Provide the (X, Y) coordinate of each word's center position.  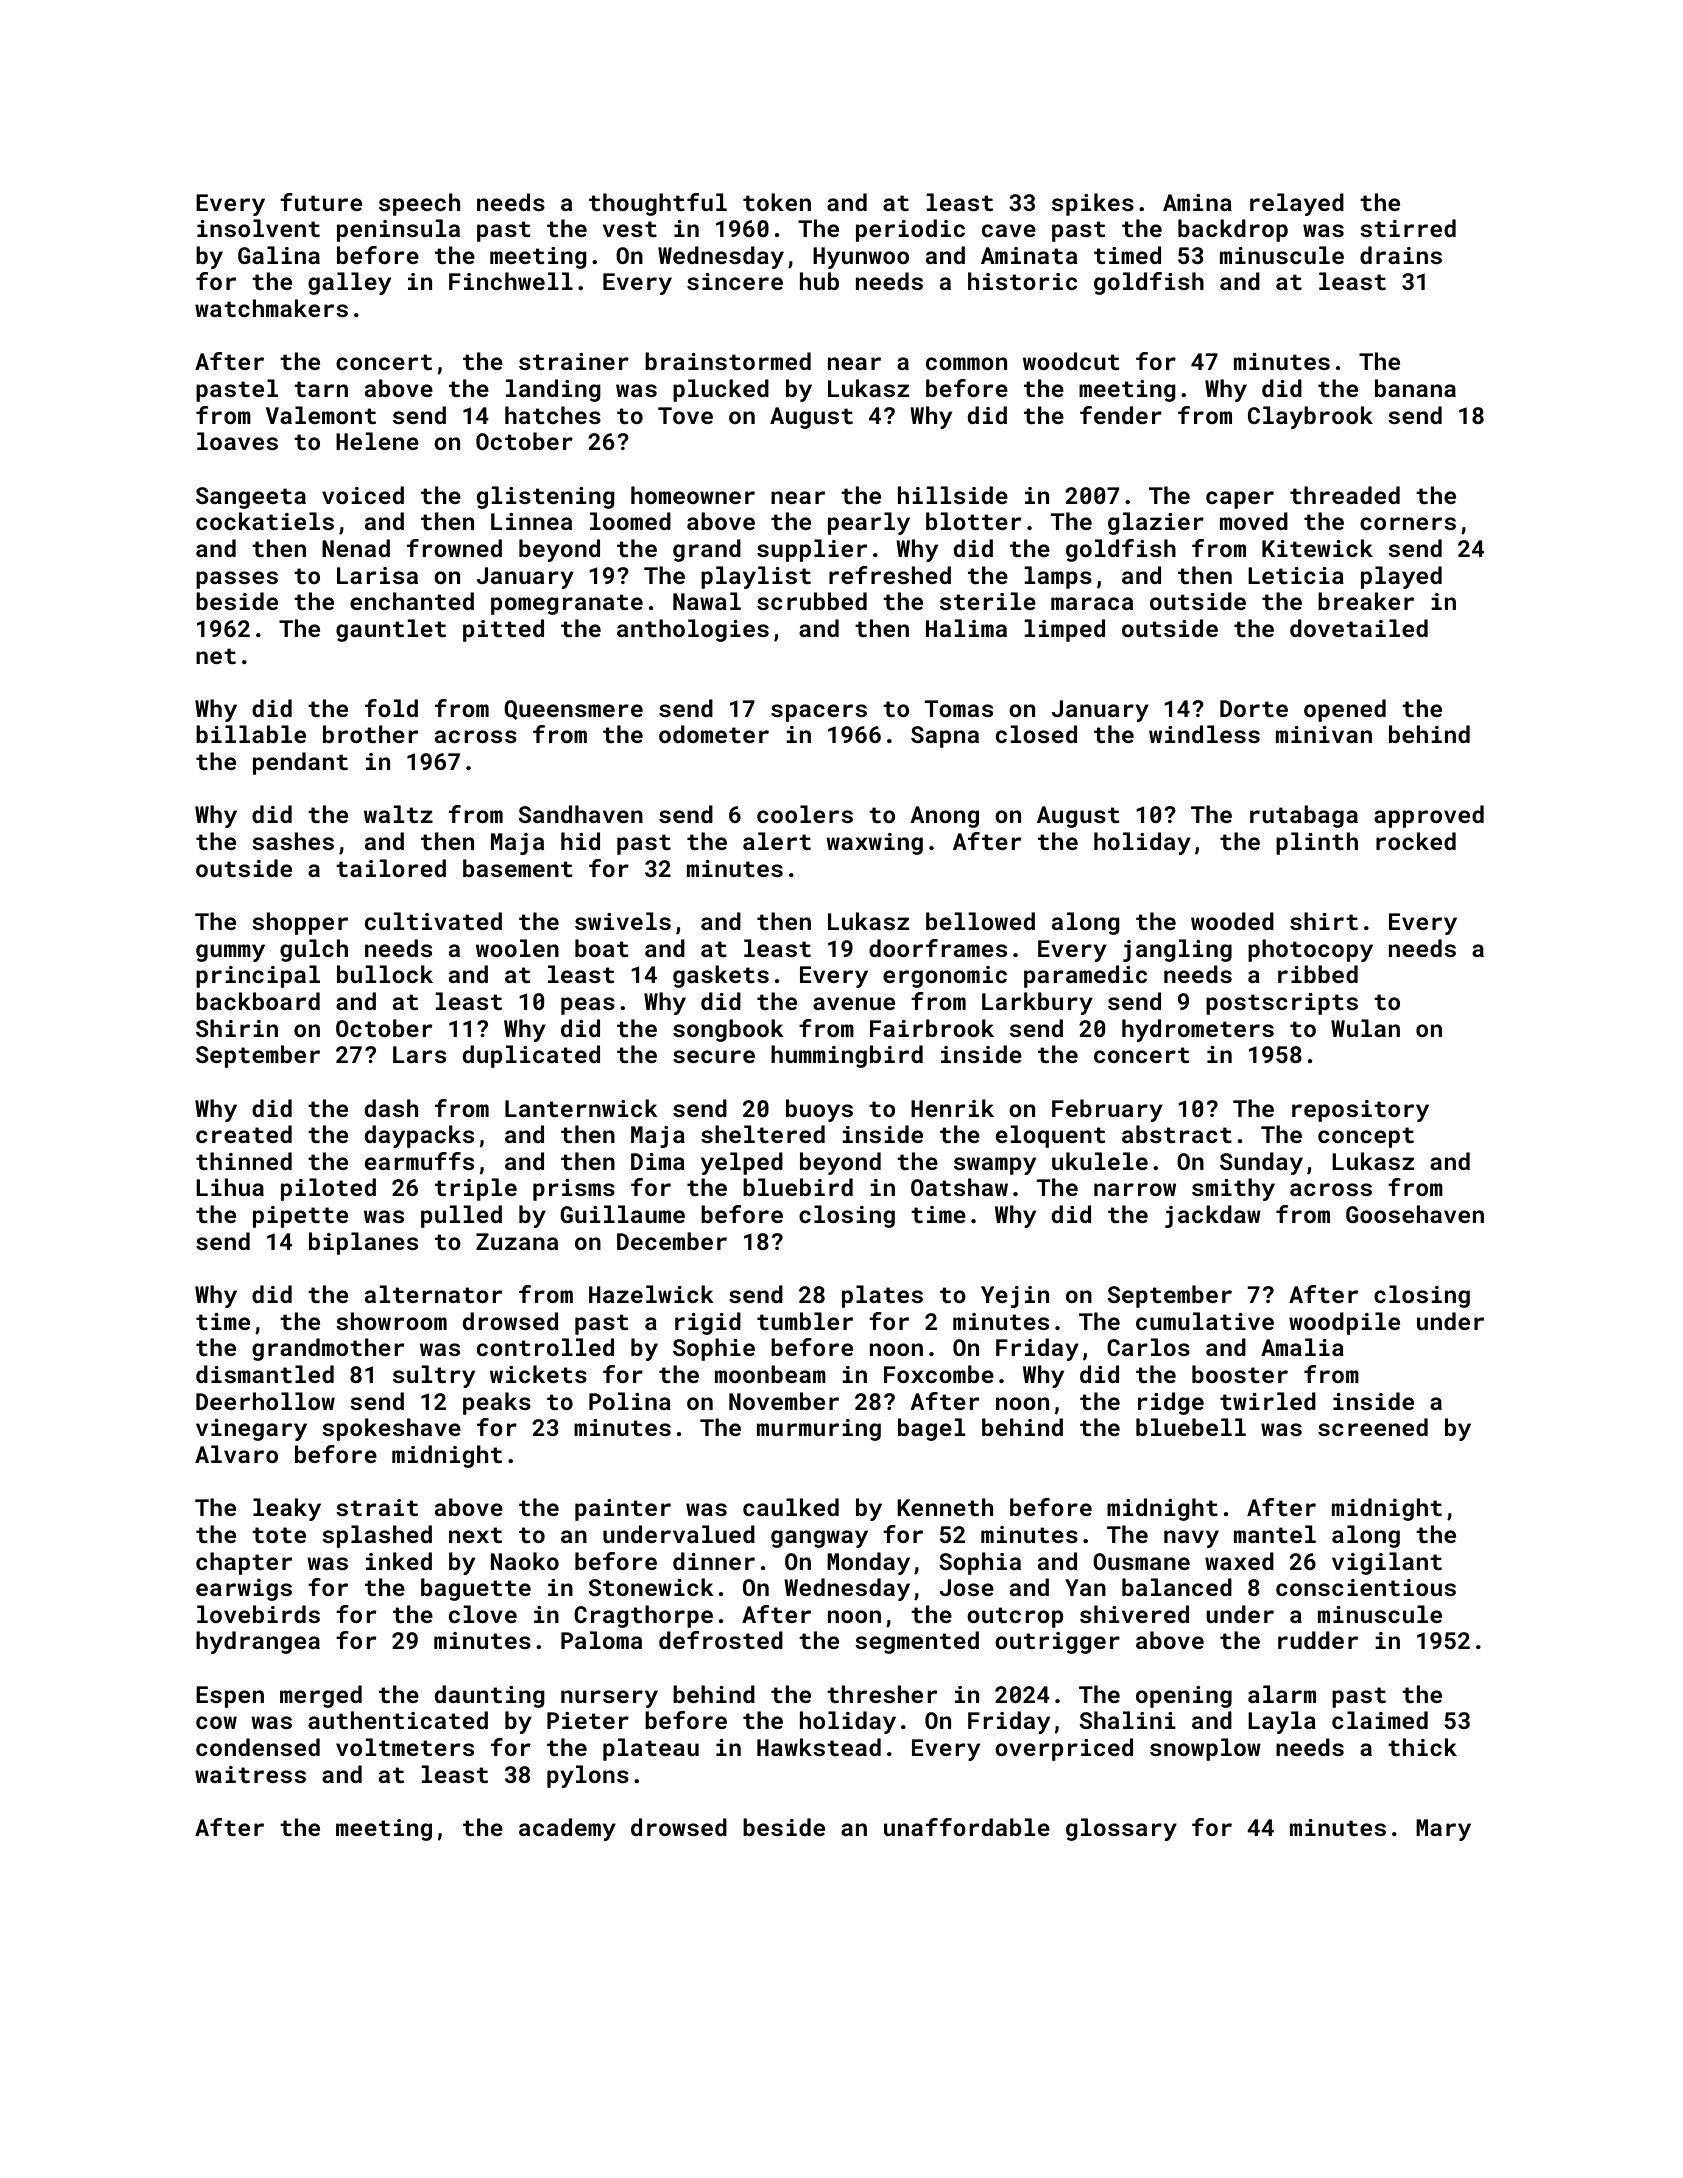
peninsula (398, 230)
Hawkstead (819, 1747)
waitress (250, 1774)
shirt (1324, 921)
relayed (1297, 204)
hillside (953, 495)
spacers (819, 713)
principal (258, 976)
